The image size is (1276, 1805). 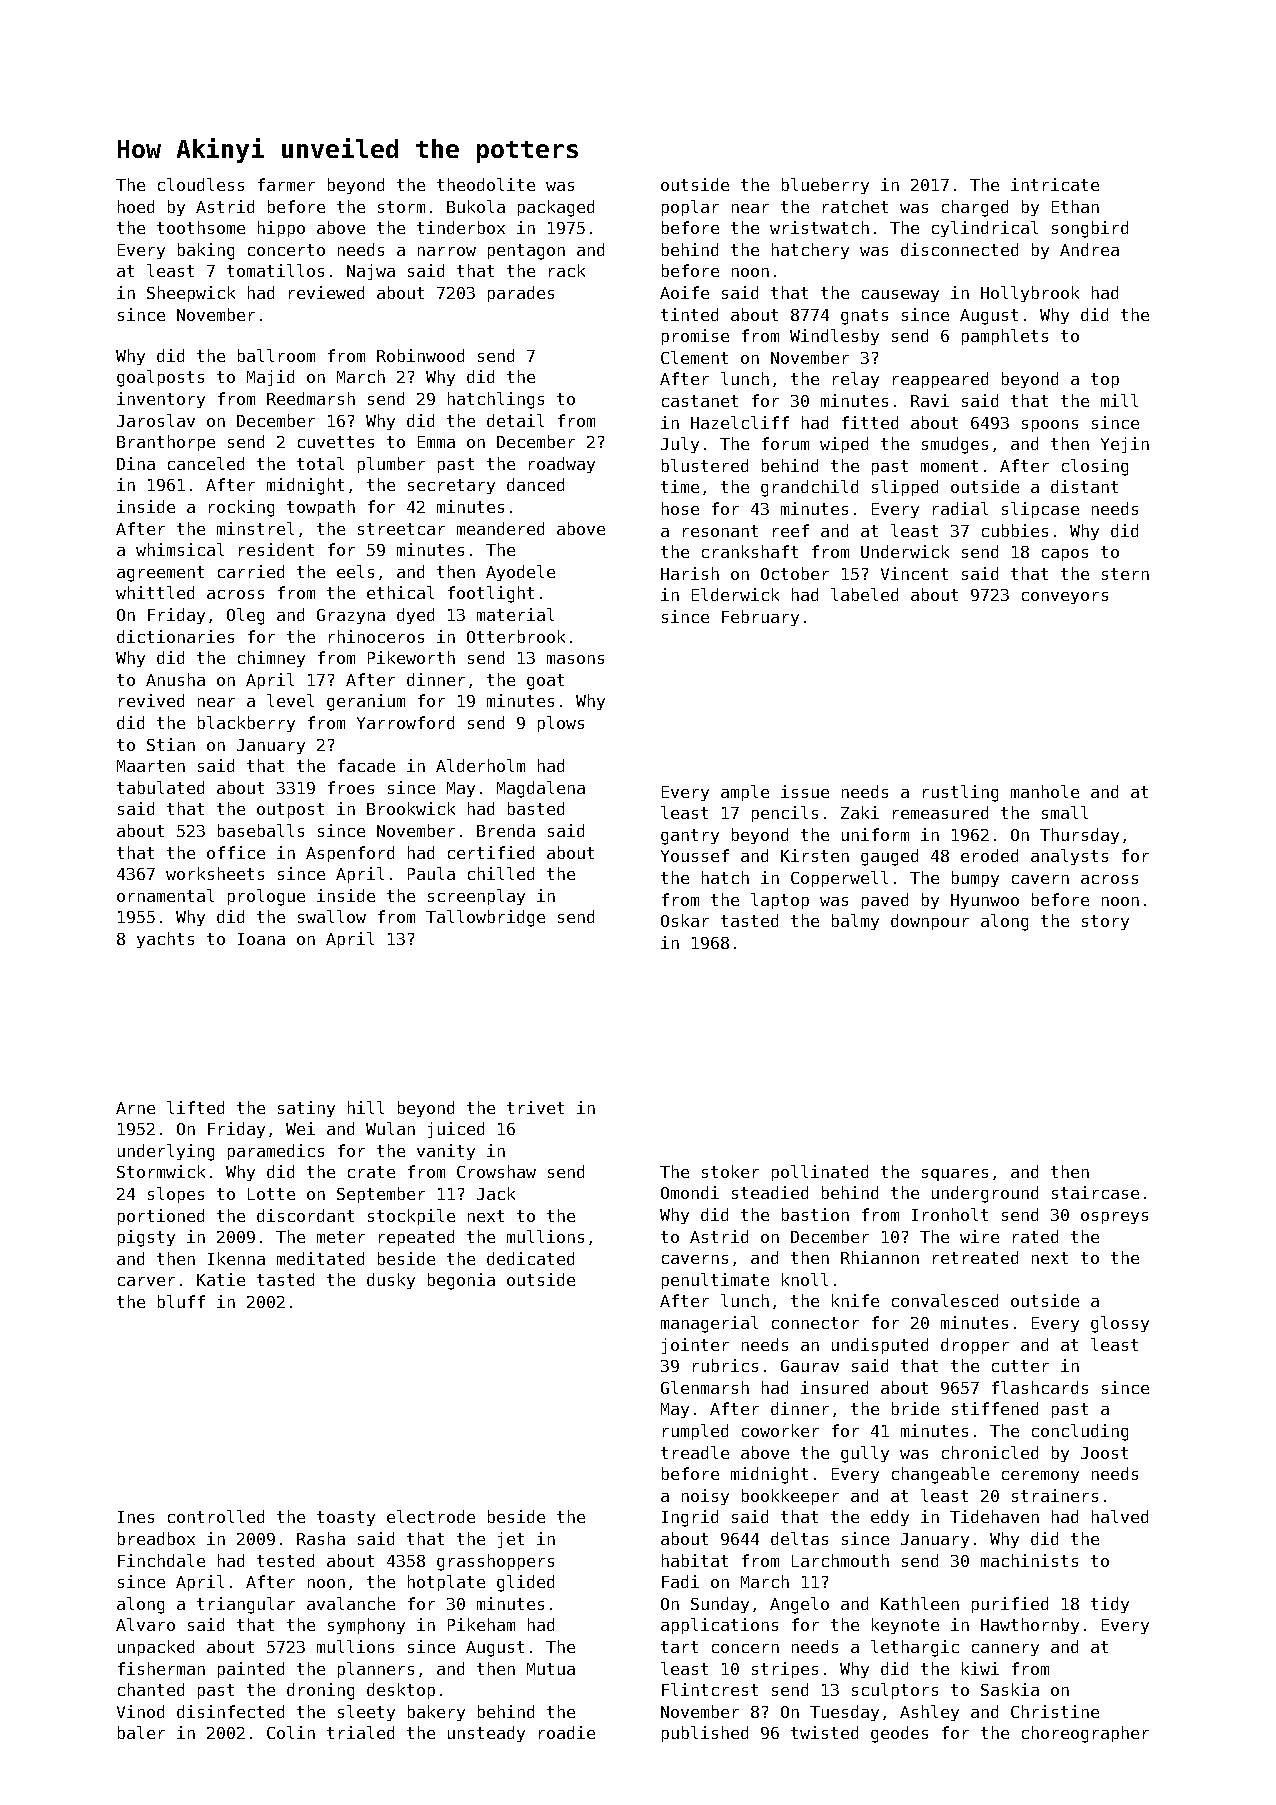 What do you see at coordinates (346, 1518) in the screenshot?
I see `toasty` at bounding box center [346, 1518].
